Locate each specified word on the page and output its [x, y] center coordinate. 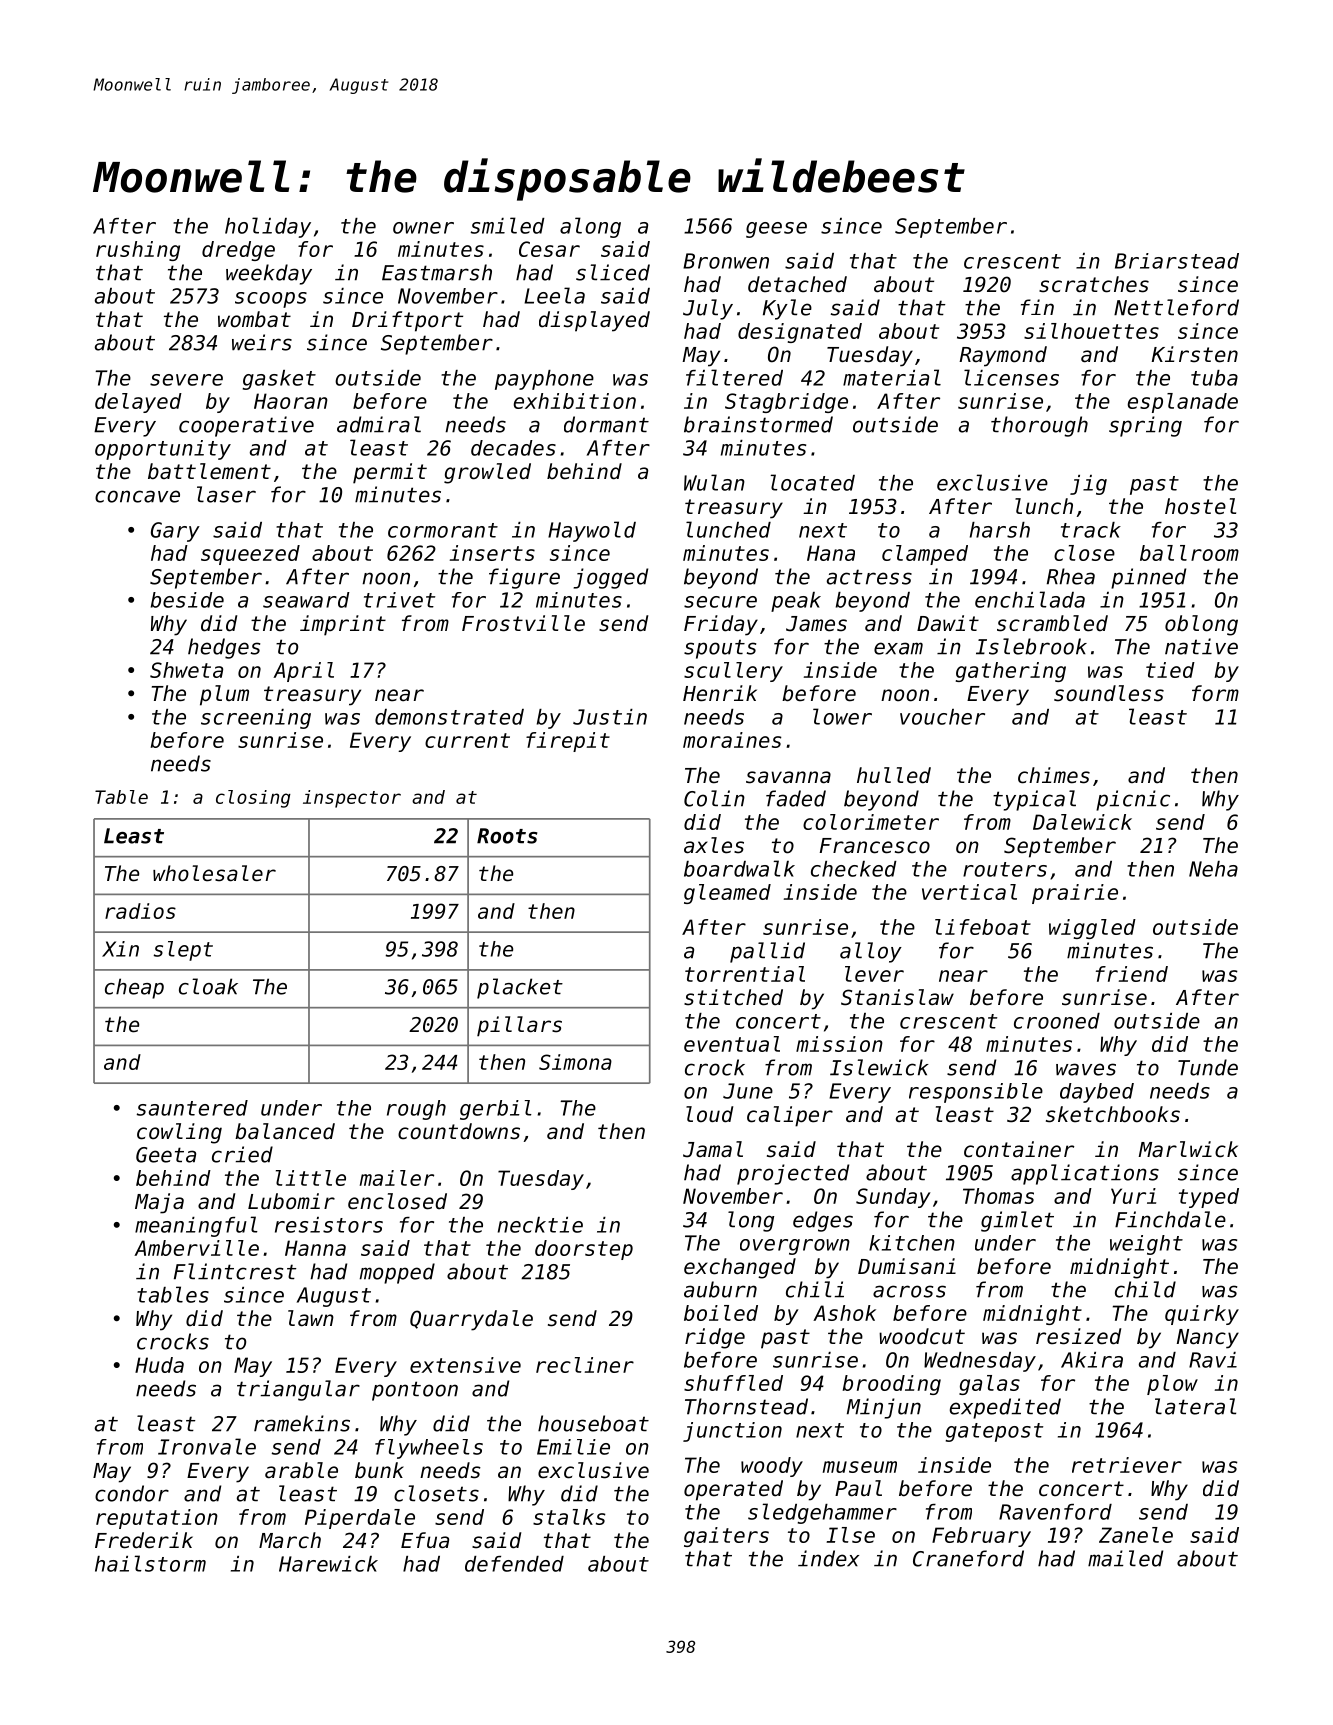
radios [140, 911]
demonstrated [449, 717]
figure [524, 578]
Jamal [713, 1149]
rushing [138, 251]
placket [520, 988]
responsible [976, 1093]
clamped [925, 555]
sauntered [192, 1108]
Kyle [787, 309]
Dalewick [1082, 822]
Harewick [328, 1564]
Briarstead [1177, 261]
